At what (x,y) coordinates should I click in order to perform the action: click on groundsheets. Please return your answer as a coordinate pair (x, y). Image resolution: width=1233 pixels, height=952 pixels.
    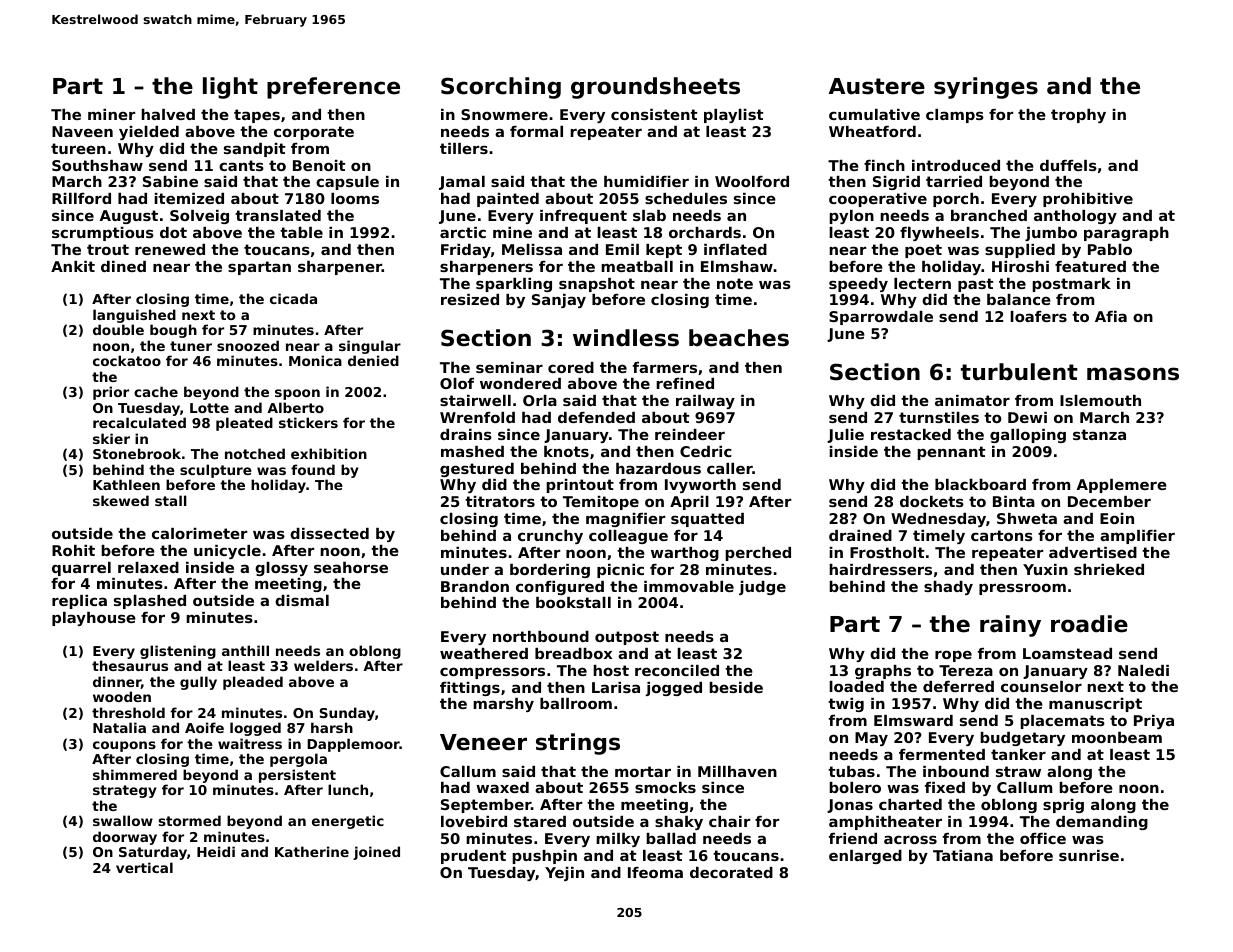
    Looking at the image, I should click on (655, 88).
